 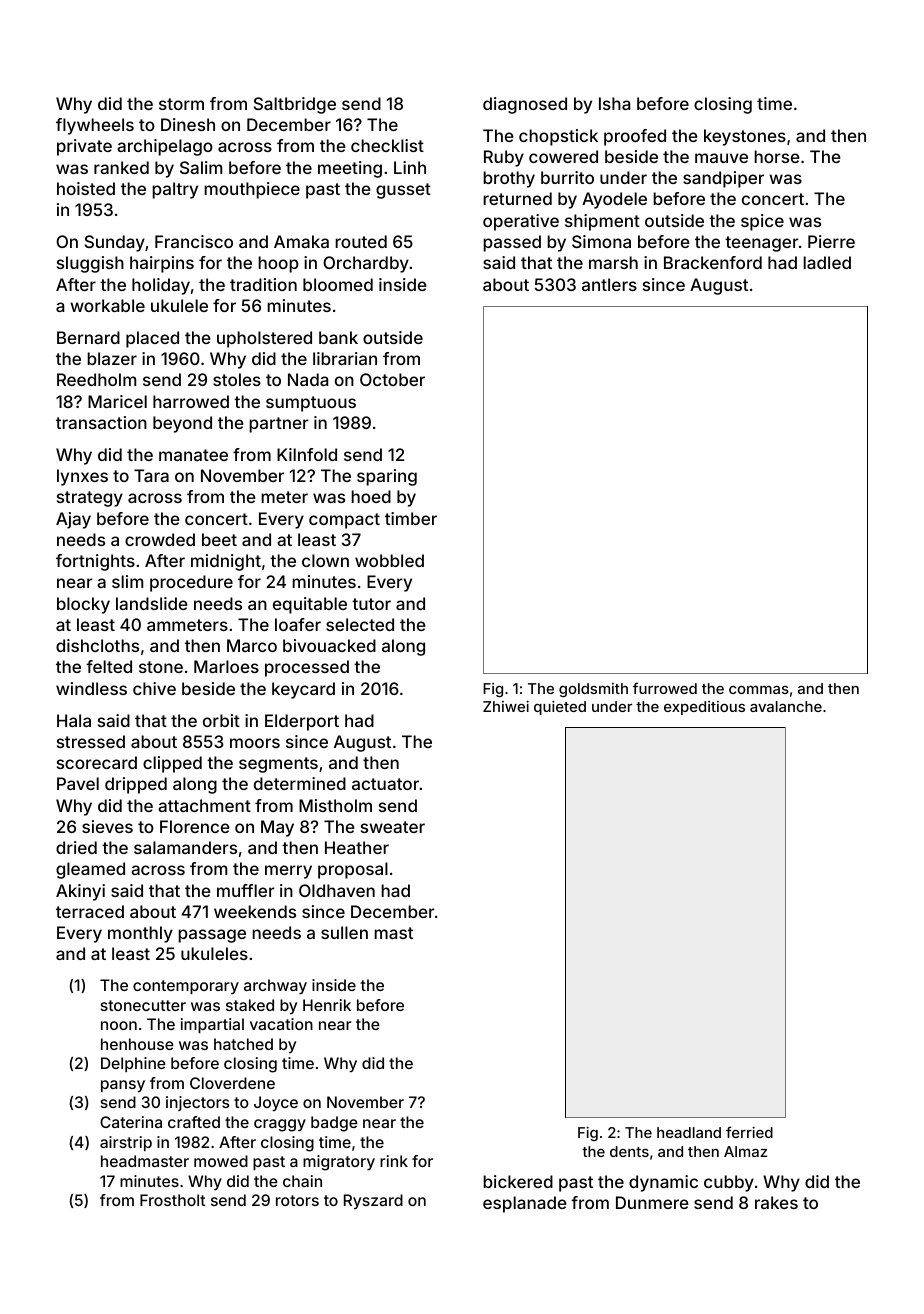 I want to click on avalanche, so click(x=786, y=706).
